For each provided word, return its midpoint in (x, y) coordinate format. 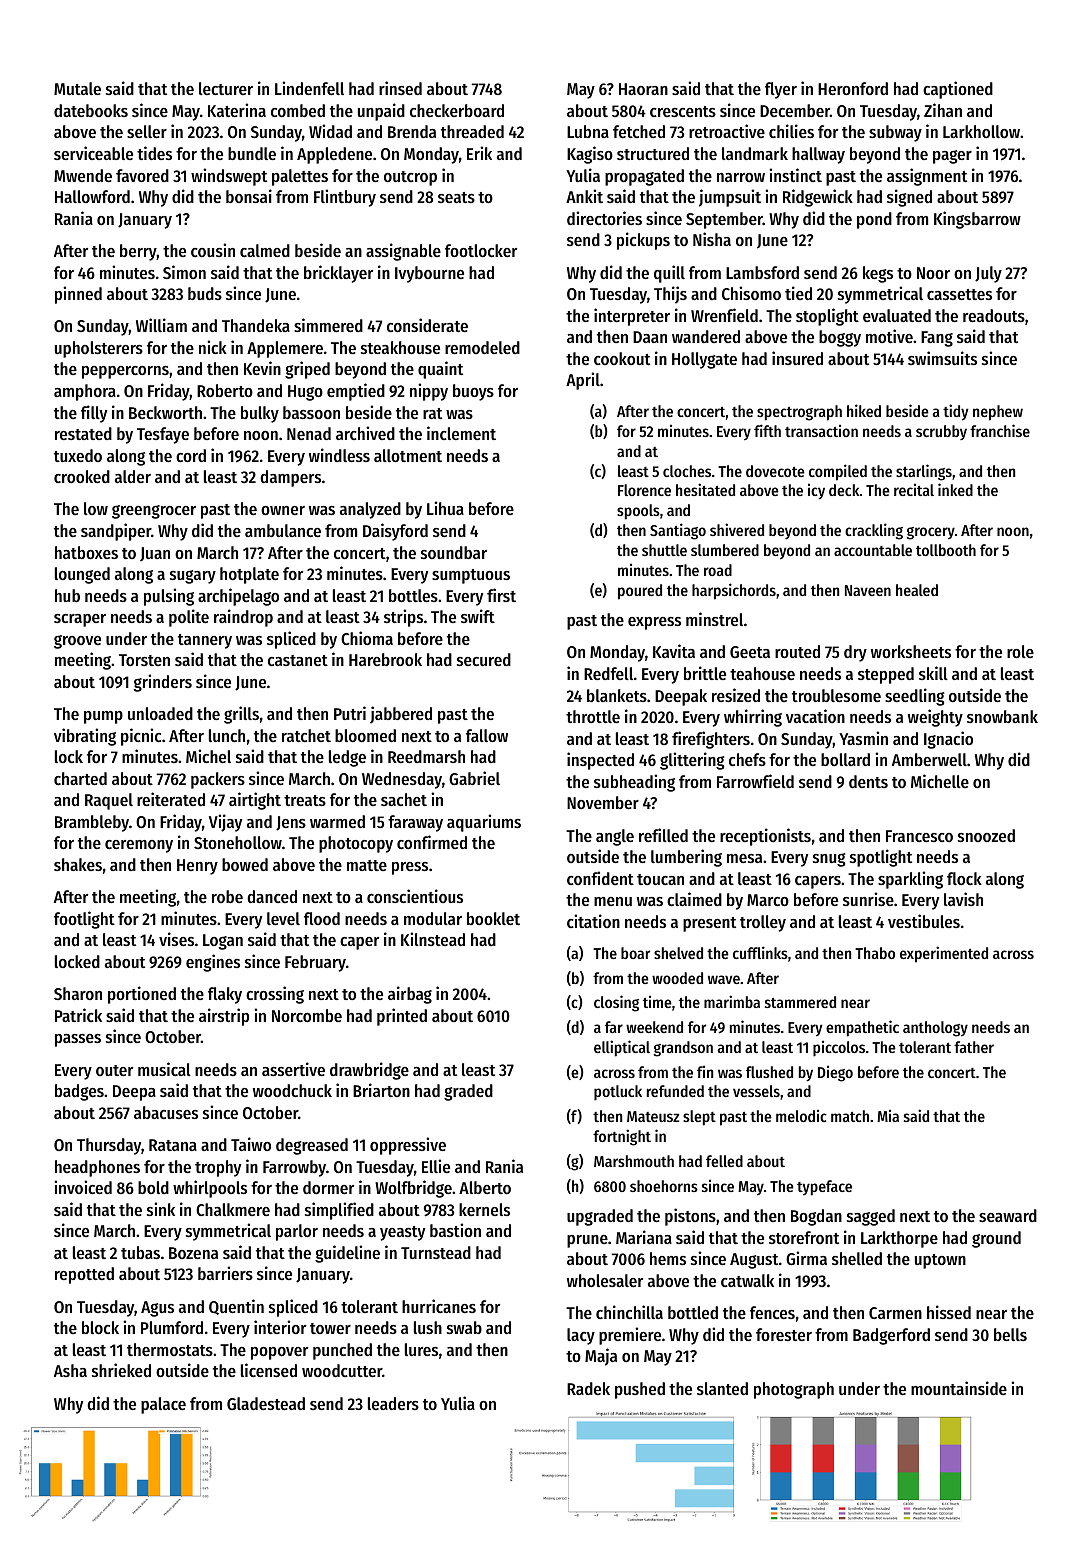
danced (272, 896)
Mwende (83, 175)
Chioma (367, 638)
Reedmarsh (426, 756)
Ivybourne (429, 274)
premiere (630, 1336)
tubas (140, 1252)
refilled (663, 835)
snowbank (1002, 716)
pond (874, 220)
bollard (845, 759)
